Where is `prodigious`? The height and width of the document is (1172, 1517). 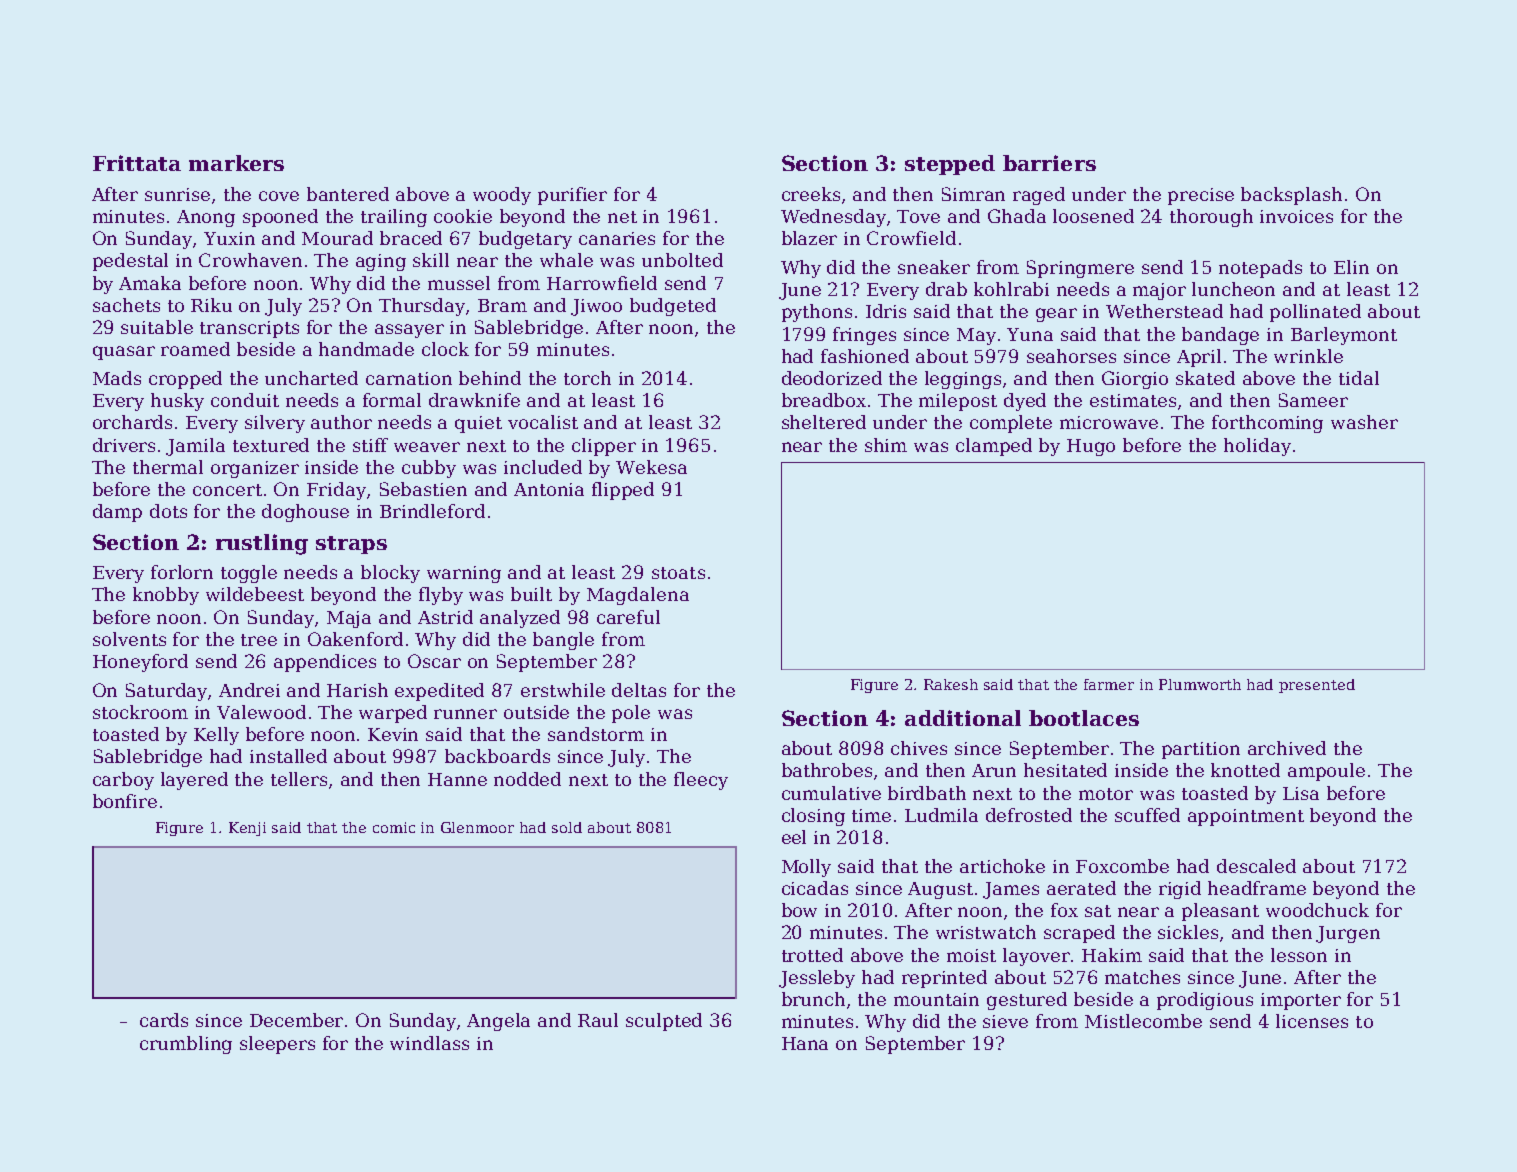 prodigious is located at coordinates (1205, 1001).
